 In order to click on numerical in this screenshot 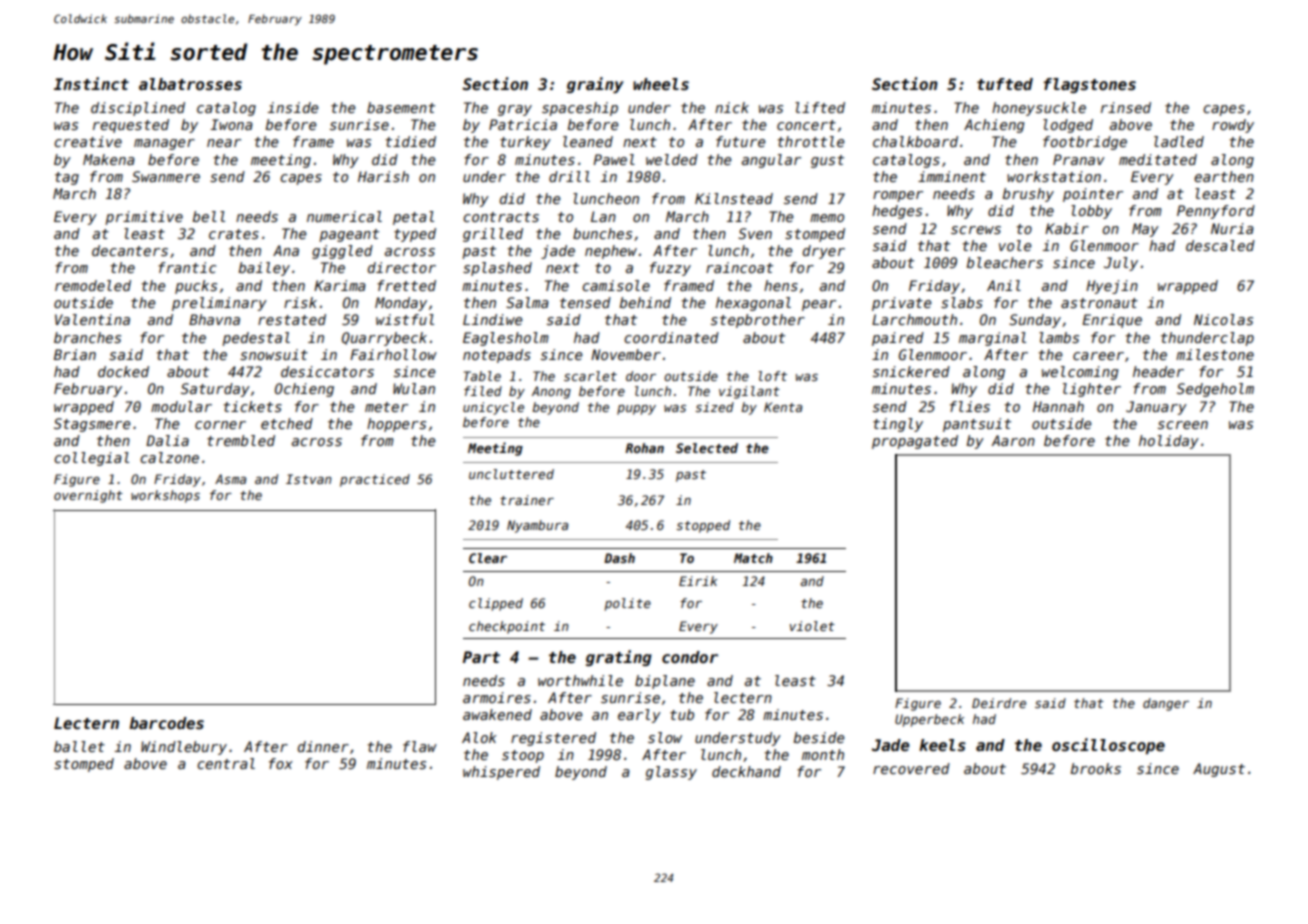, I will do `click(344, 216)`.
